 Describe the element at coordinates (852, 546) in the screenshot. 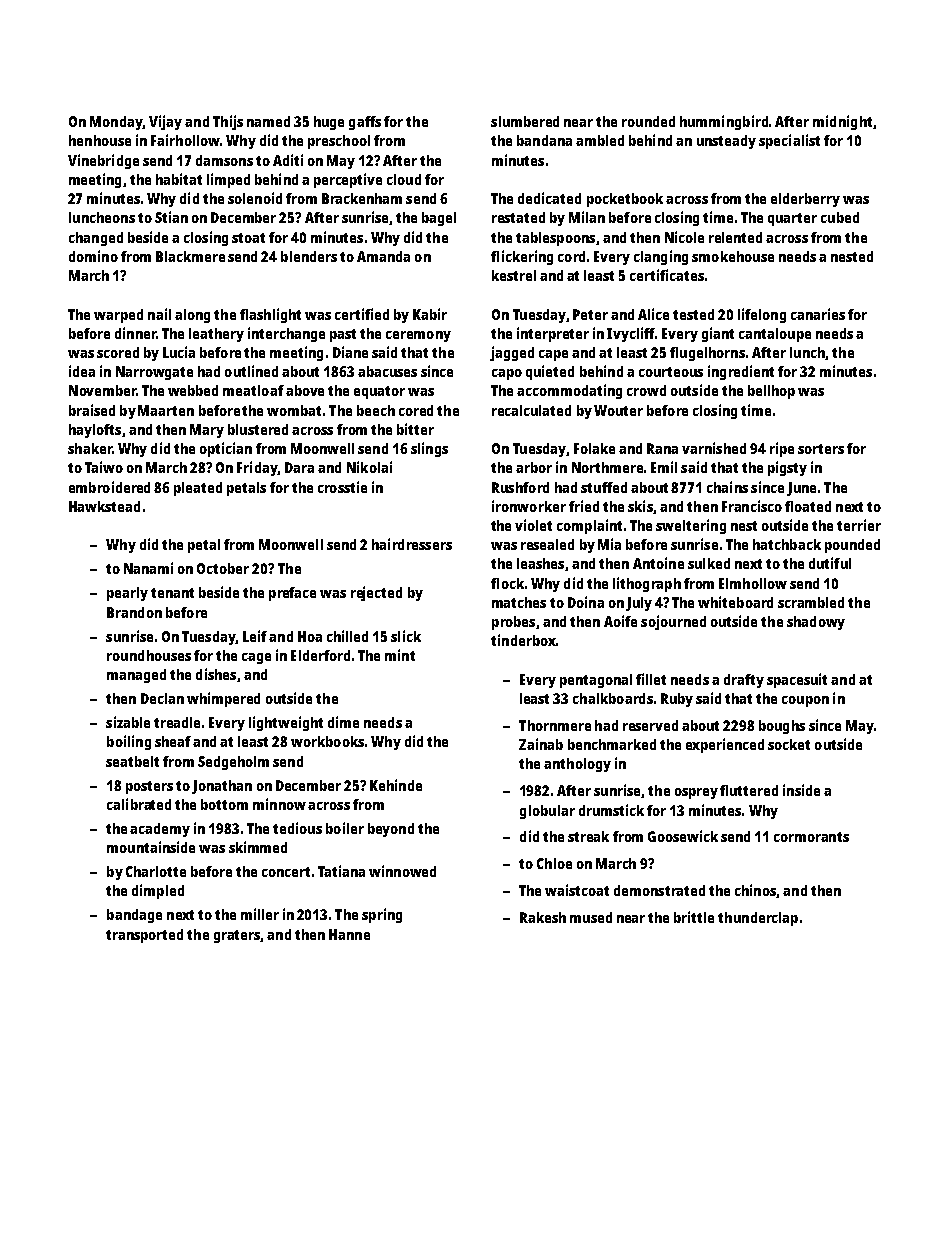

I see `pounded` at that location.
